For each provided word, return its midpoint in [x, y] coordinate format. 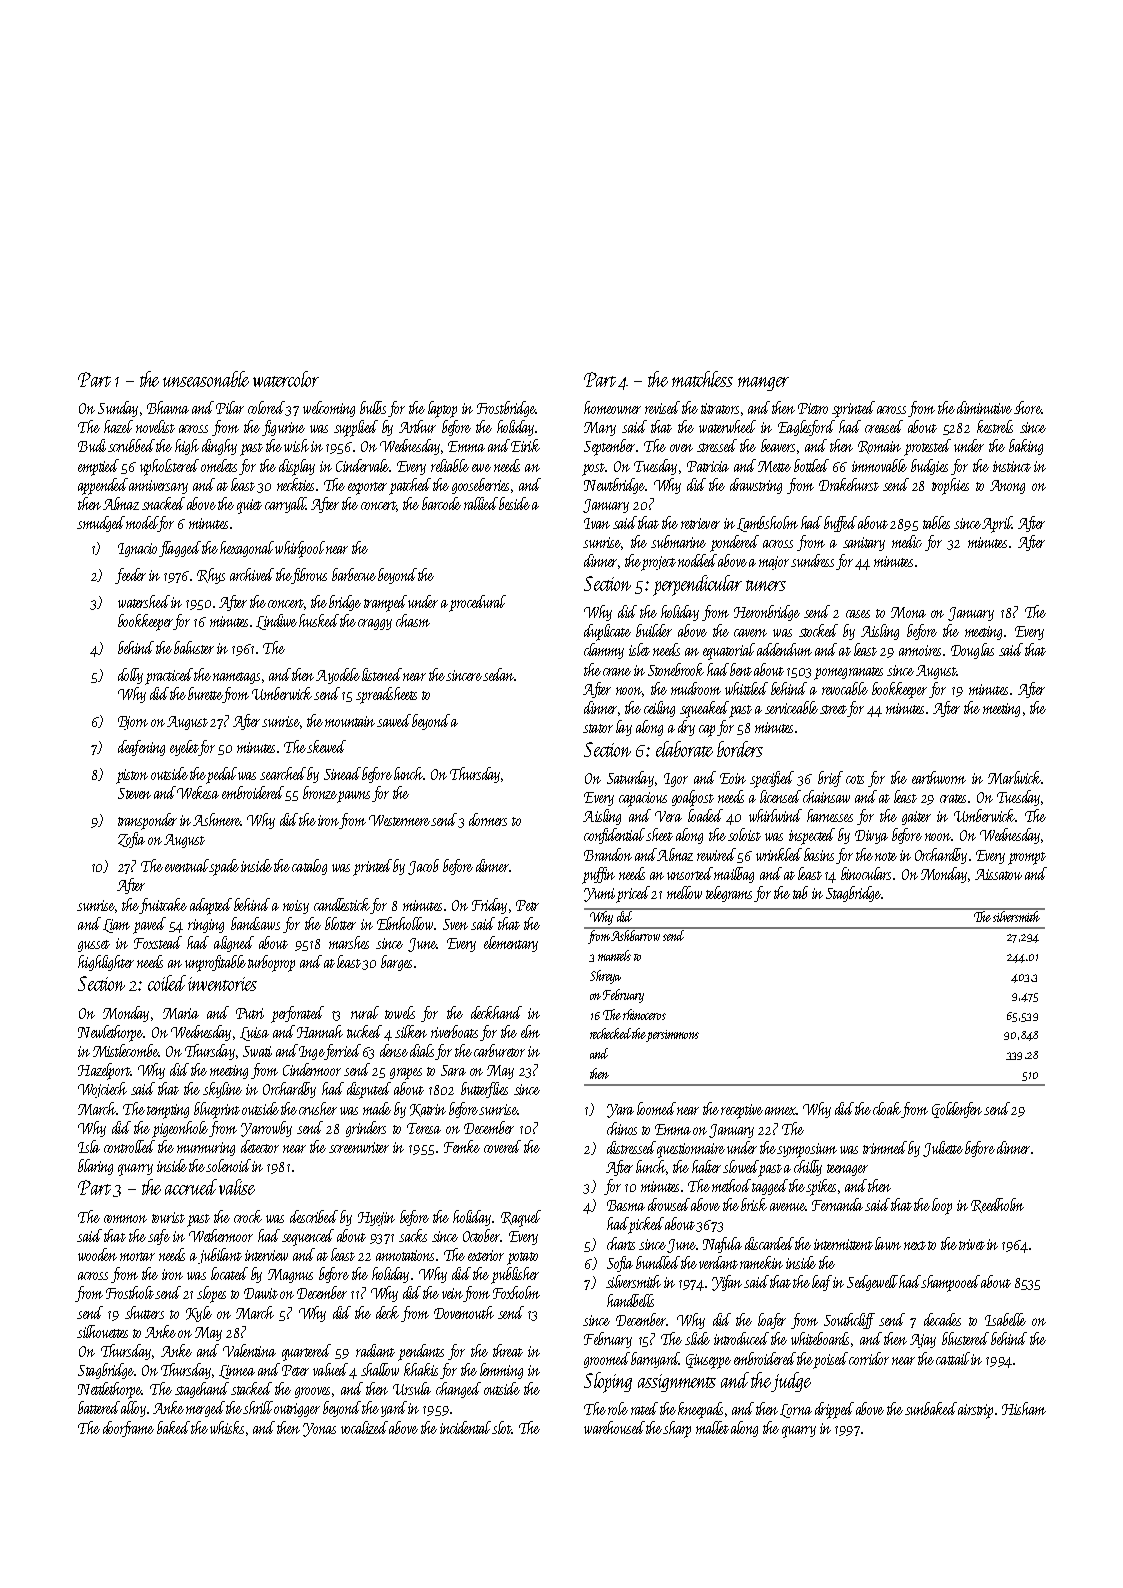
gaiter [916, 818]
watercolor [286, 379]
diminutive [984, 407]
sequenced [308, 1237]
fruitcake [163, 906]
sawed [394, 720]
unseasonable [206, 379]
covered [502, 1146]
